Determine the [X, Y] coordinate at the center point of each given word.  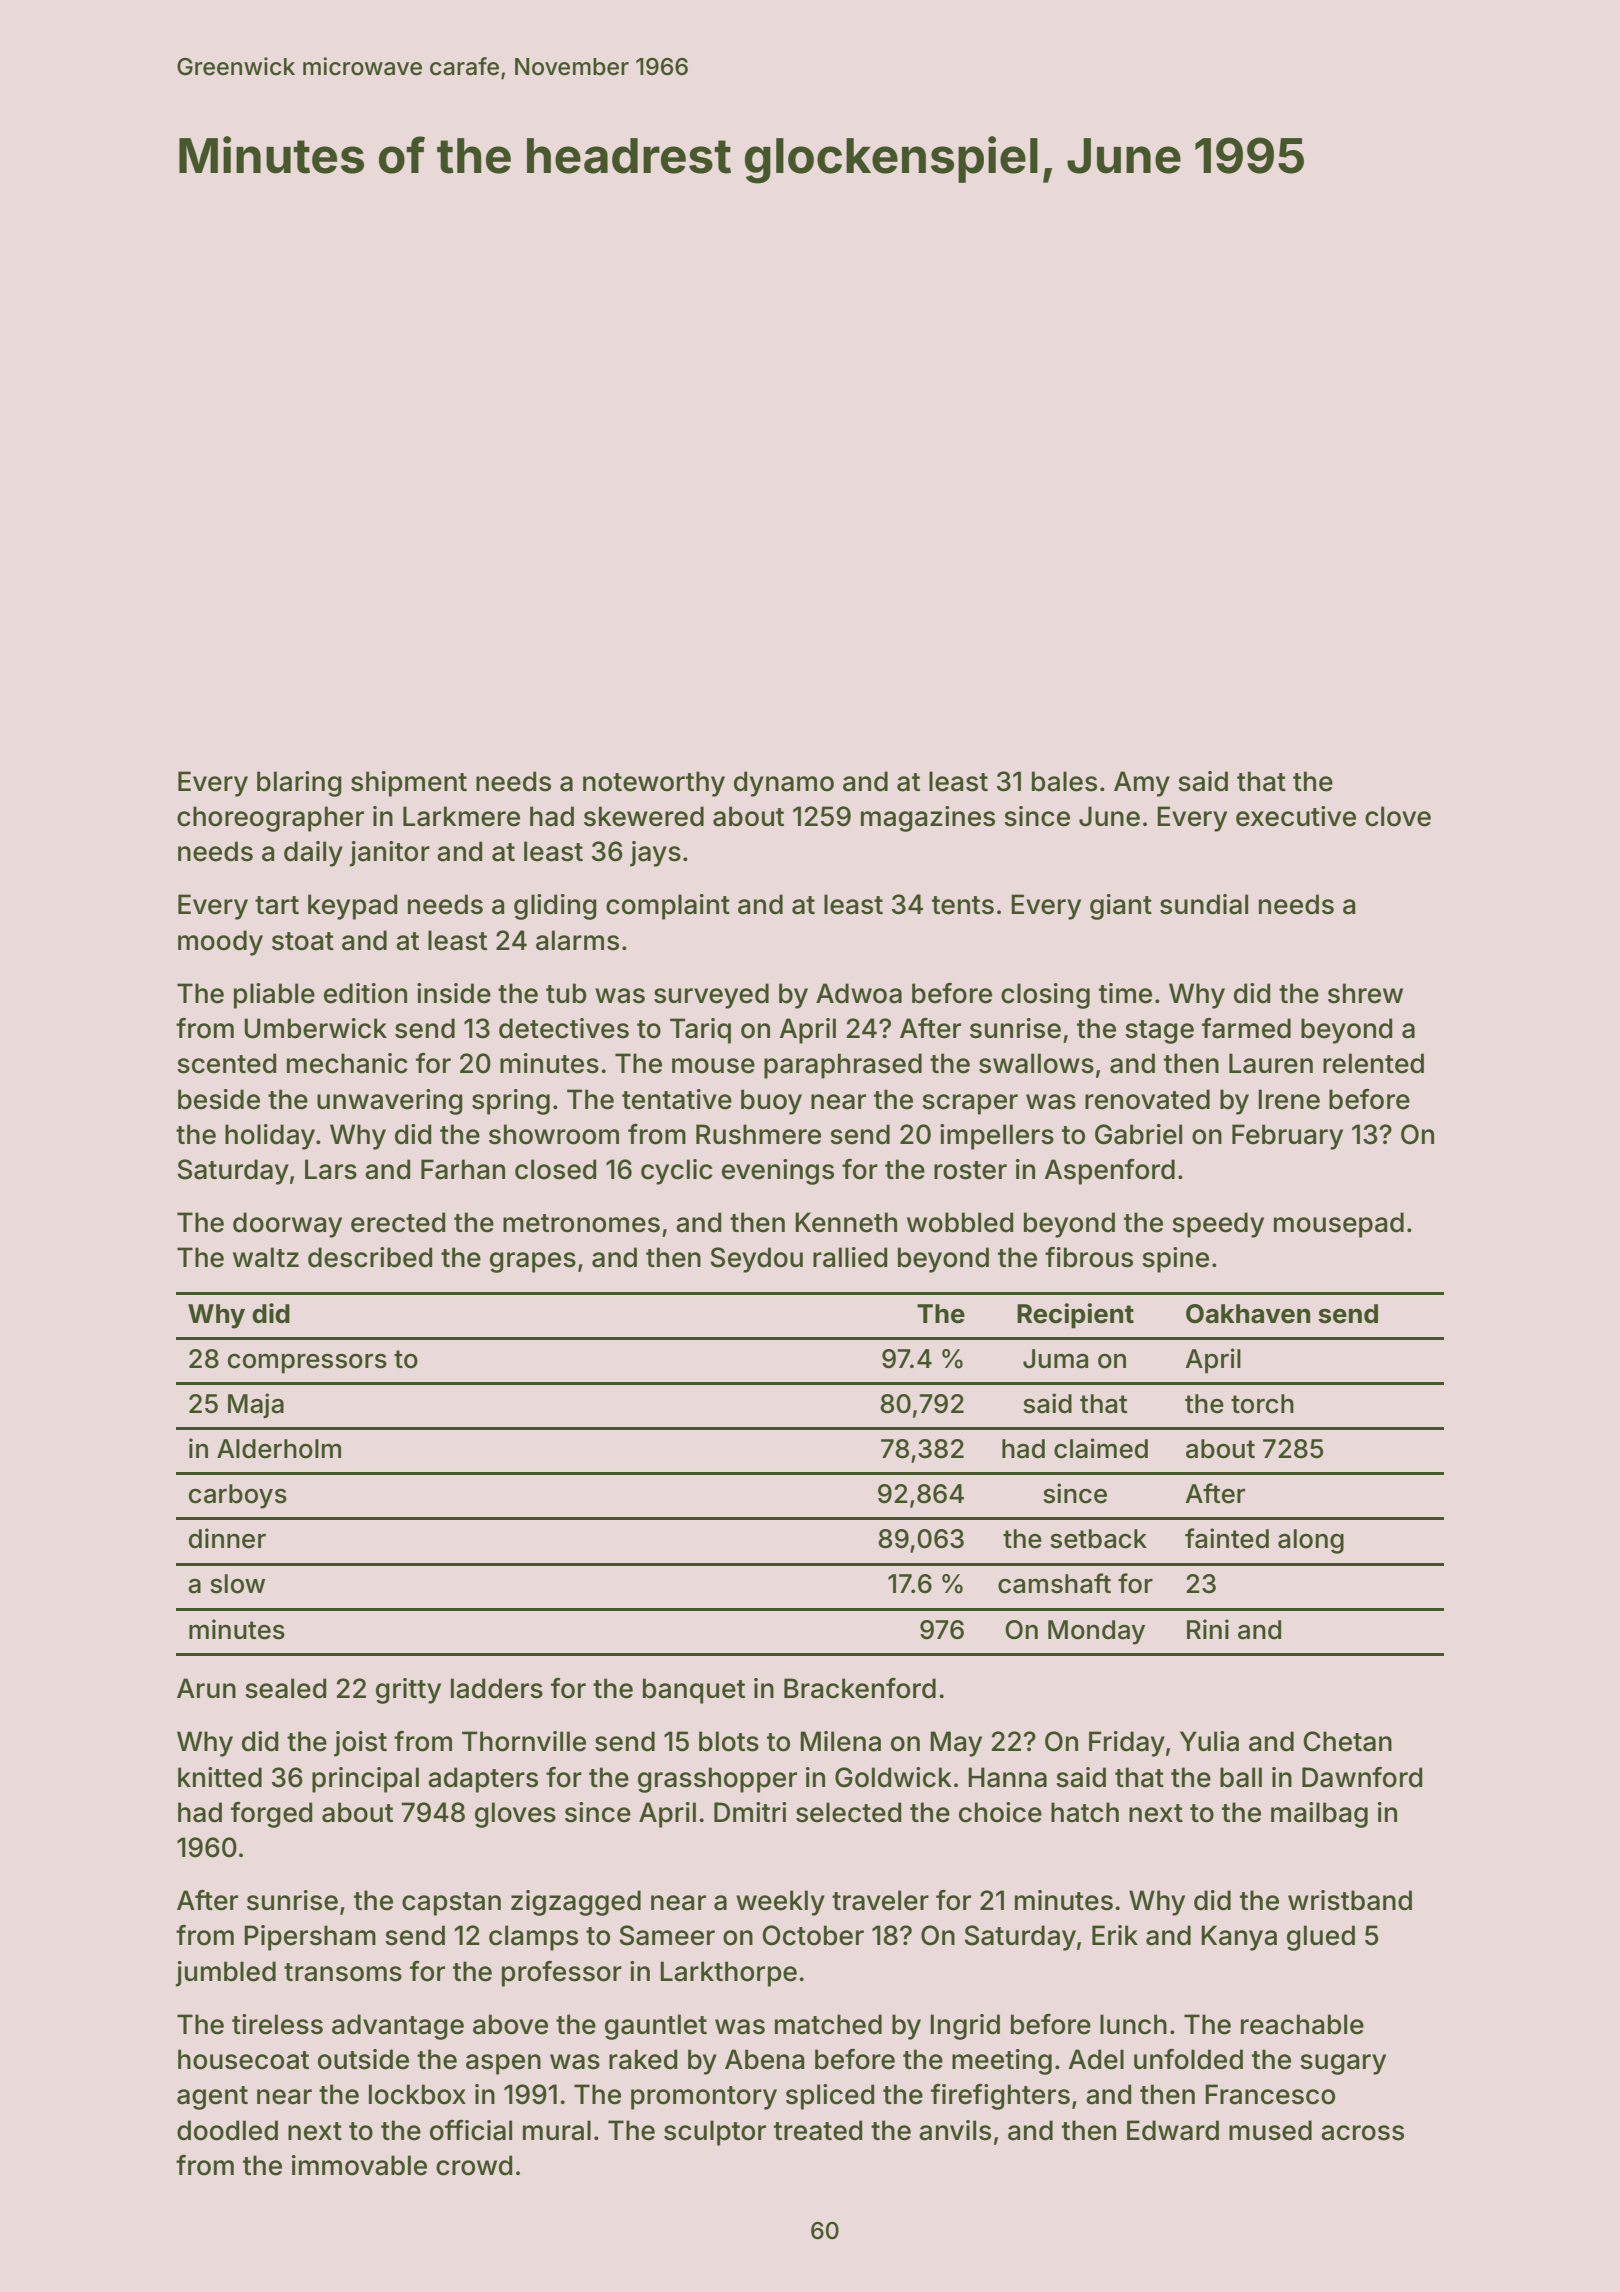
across [1362, 2133]
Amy [1142, 784]
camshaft [1054, 1583]
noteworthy [654, 784]
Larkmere [461, 816]
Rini [1208, 1629]
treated [818, 2130]
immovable [359, 2165]
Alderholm [279, 1449]
